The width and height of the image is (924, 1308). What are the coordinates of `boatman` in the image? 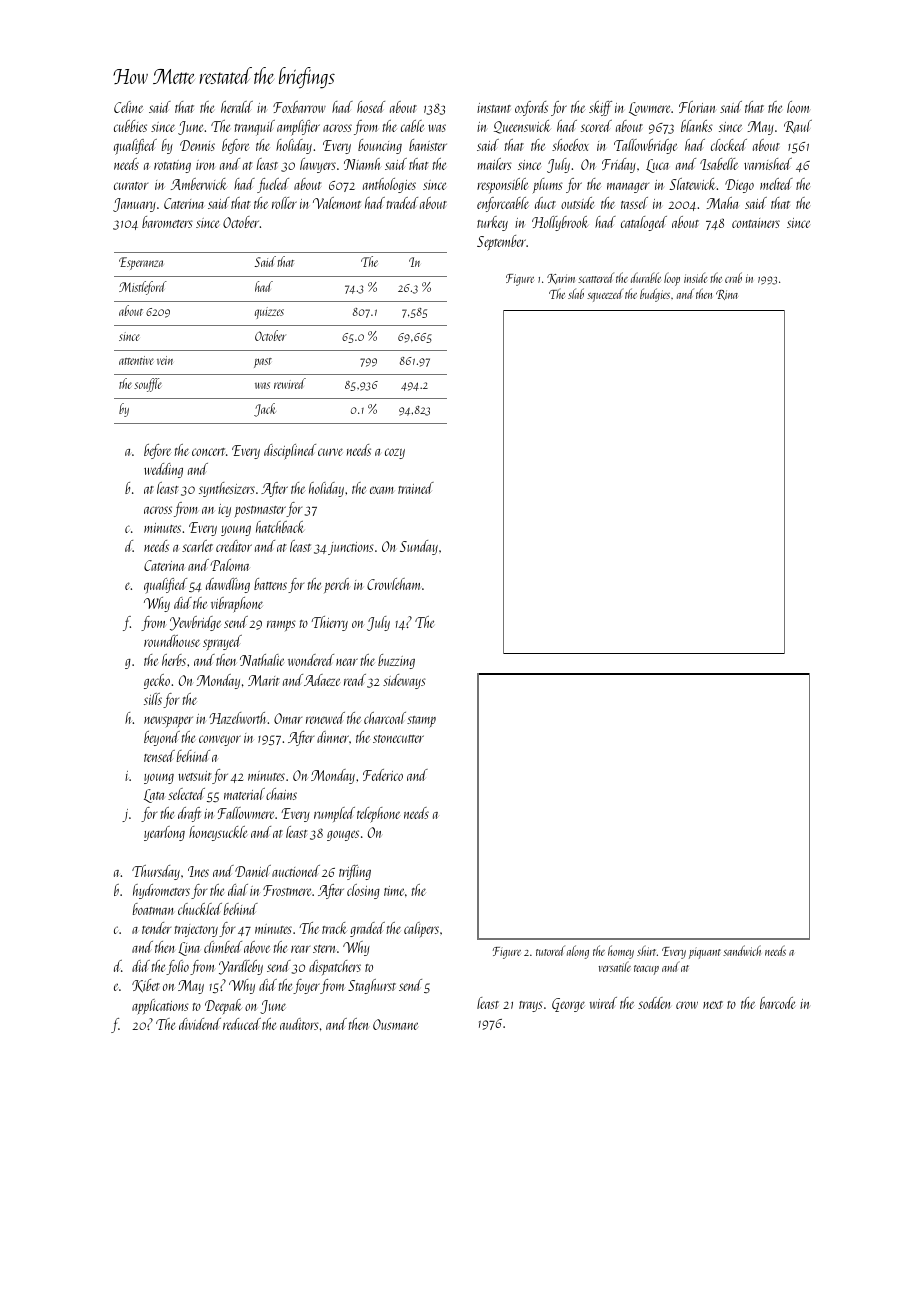 It's located at (153, 909).
